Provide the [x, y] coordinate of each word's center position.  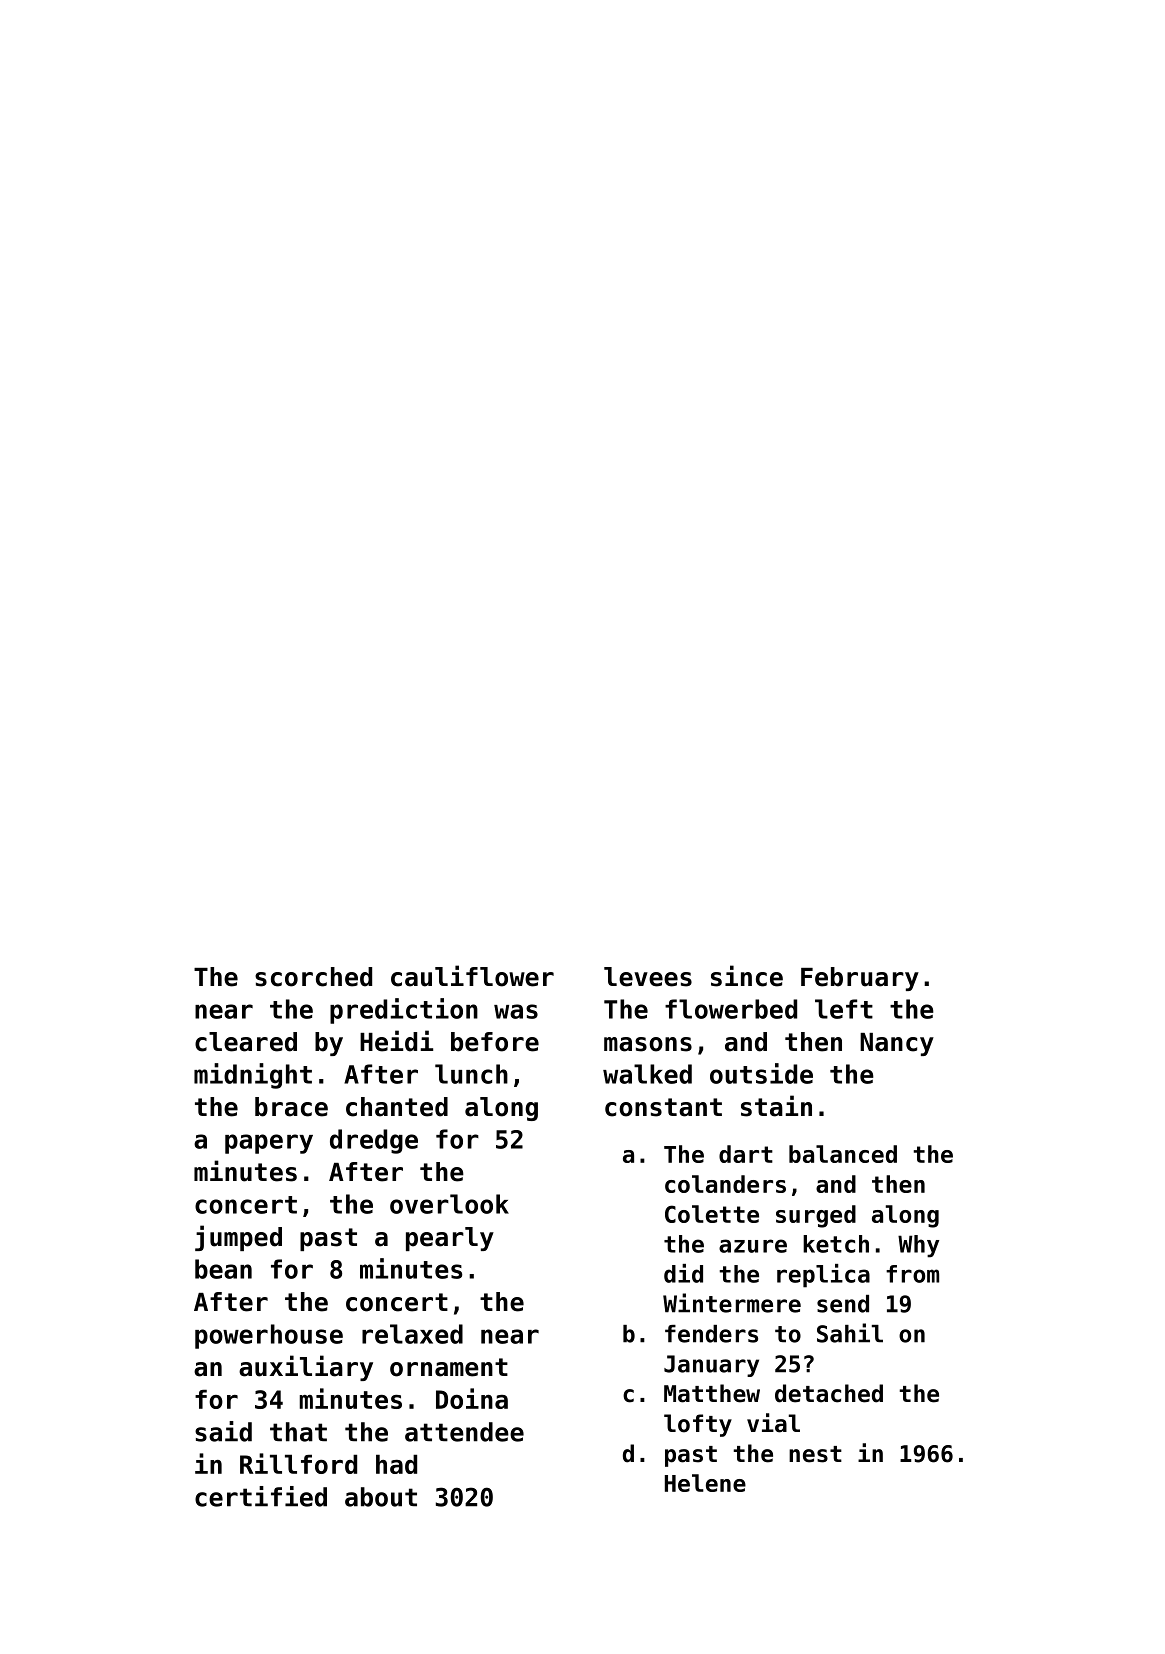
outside [761, 1073]
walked [647, 1074]
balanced [843, 1154]
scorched [313, 977]
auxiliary [306, 1368]
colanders [725, 1184]
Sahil [850, 1333]
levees [648, 977]
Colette [712, 1214]
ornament [449, 1367]
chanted [397, 1107]
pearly [450, 1239]
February [860, 979]
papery [269, 1144]
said [223, 1431]
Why [918, 1246]
